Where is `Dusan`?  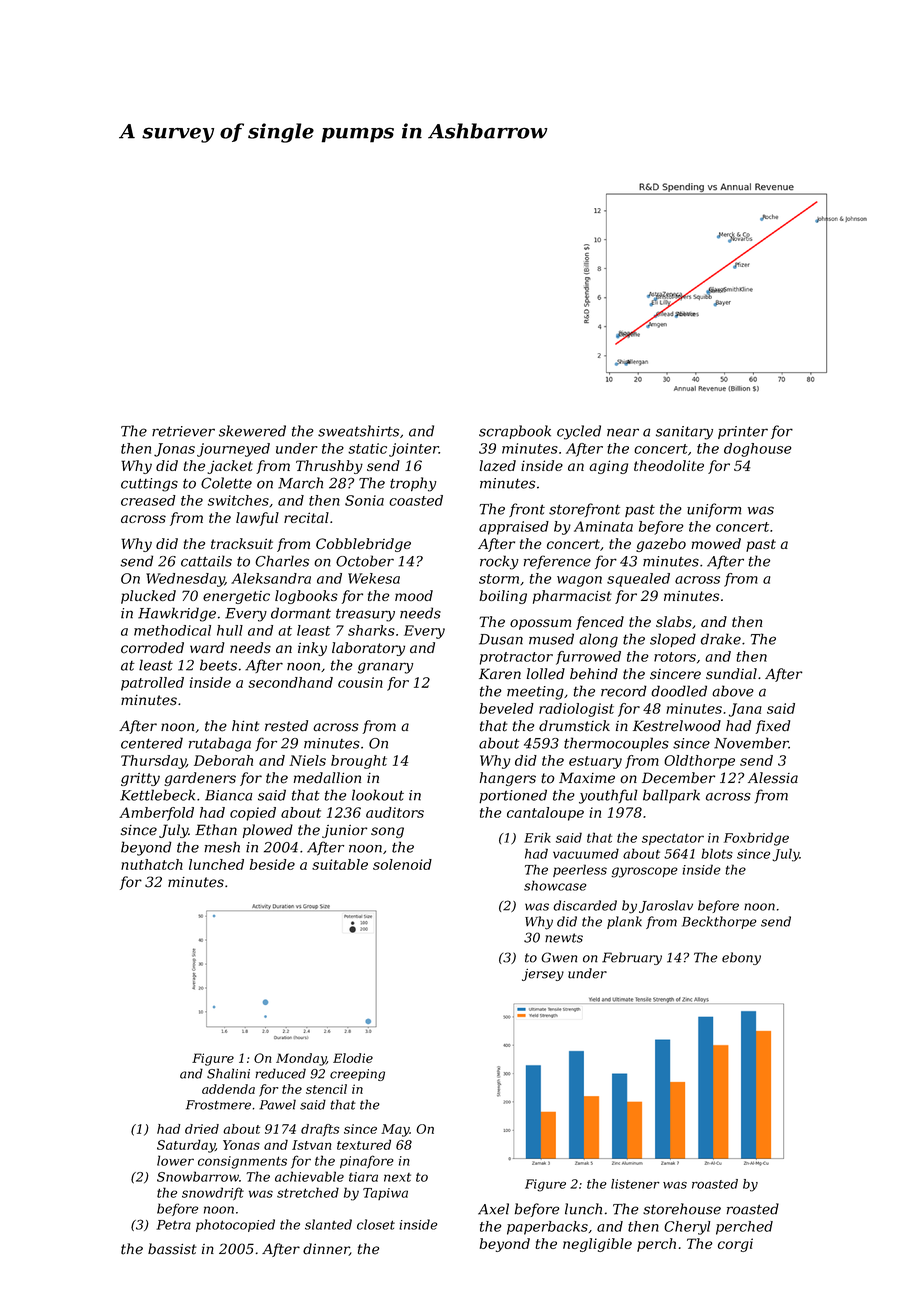 Dusan is located at coordinates (501, 639).
